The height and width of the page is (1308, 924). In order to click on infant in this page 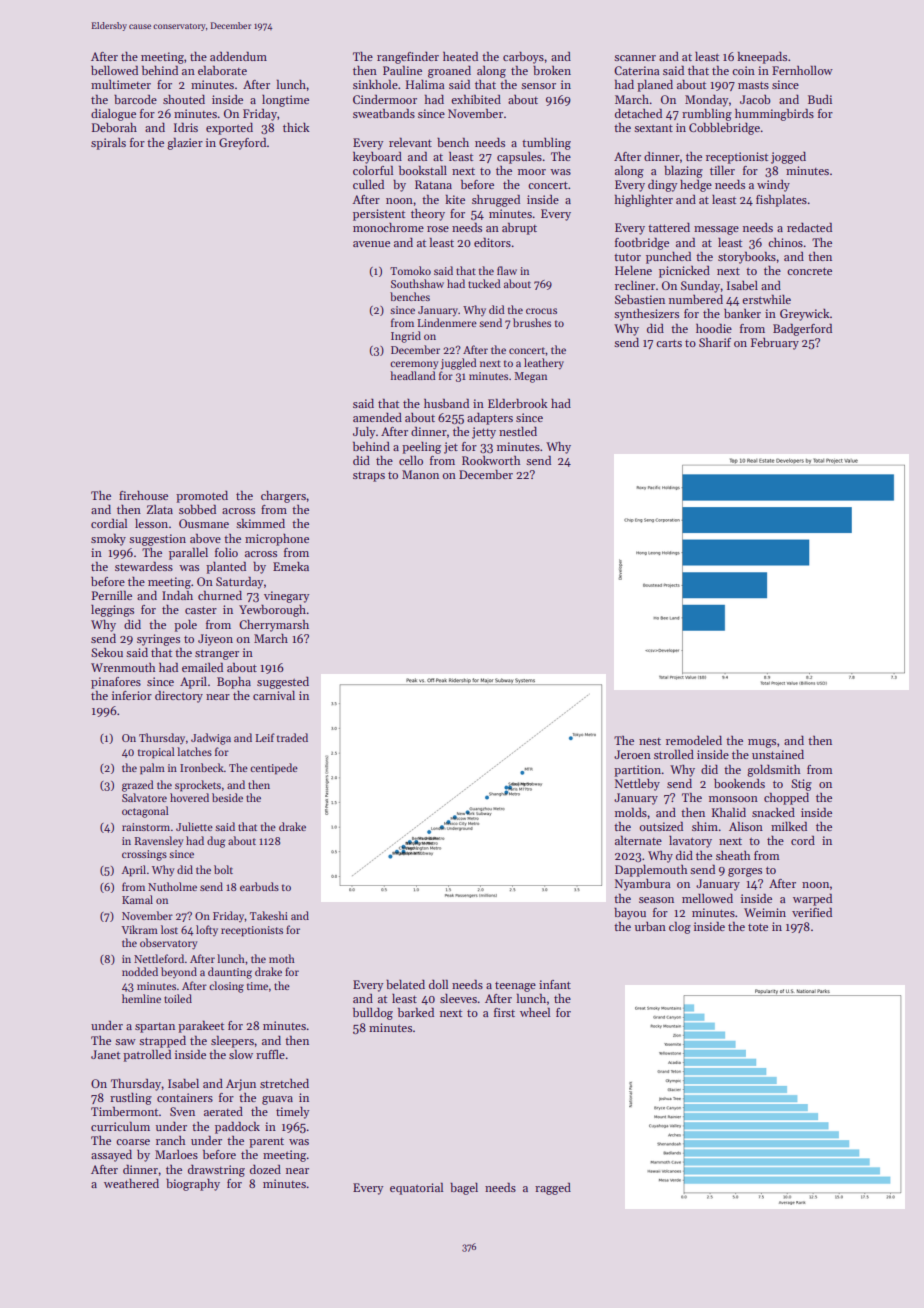, I will do `click(555, 984)`.
